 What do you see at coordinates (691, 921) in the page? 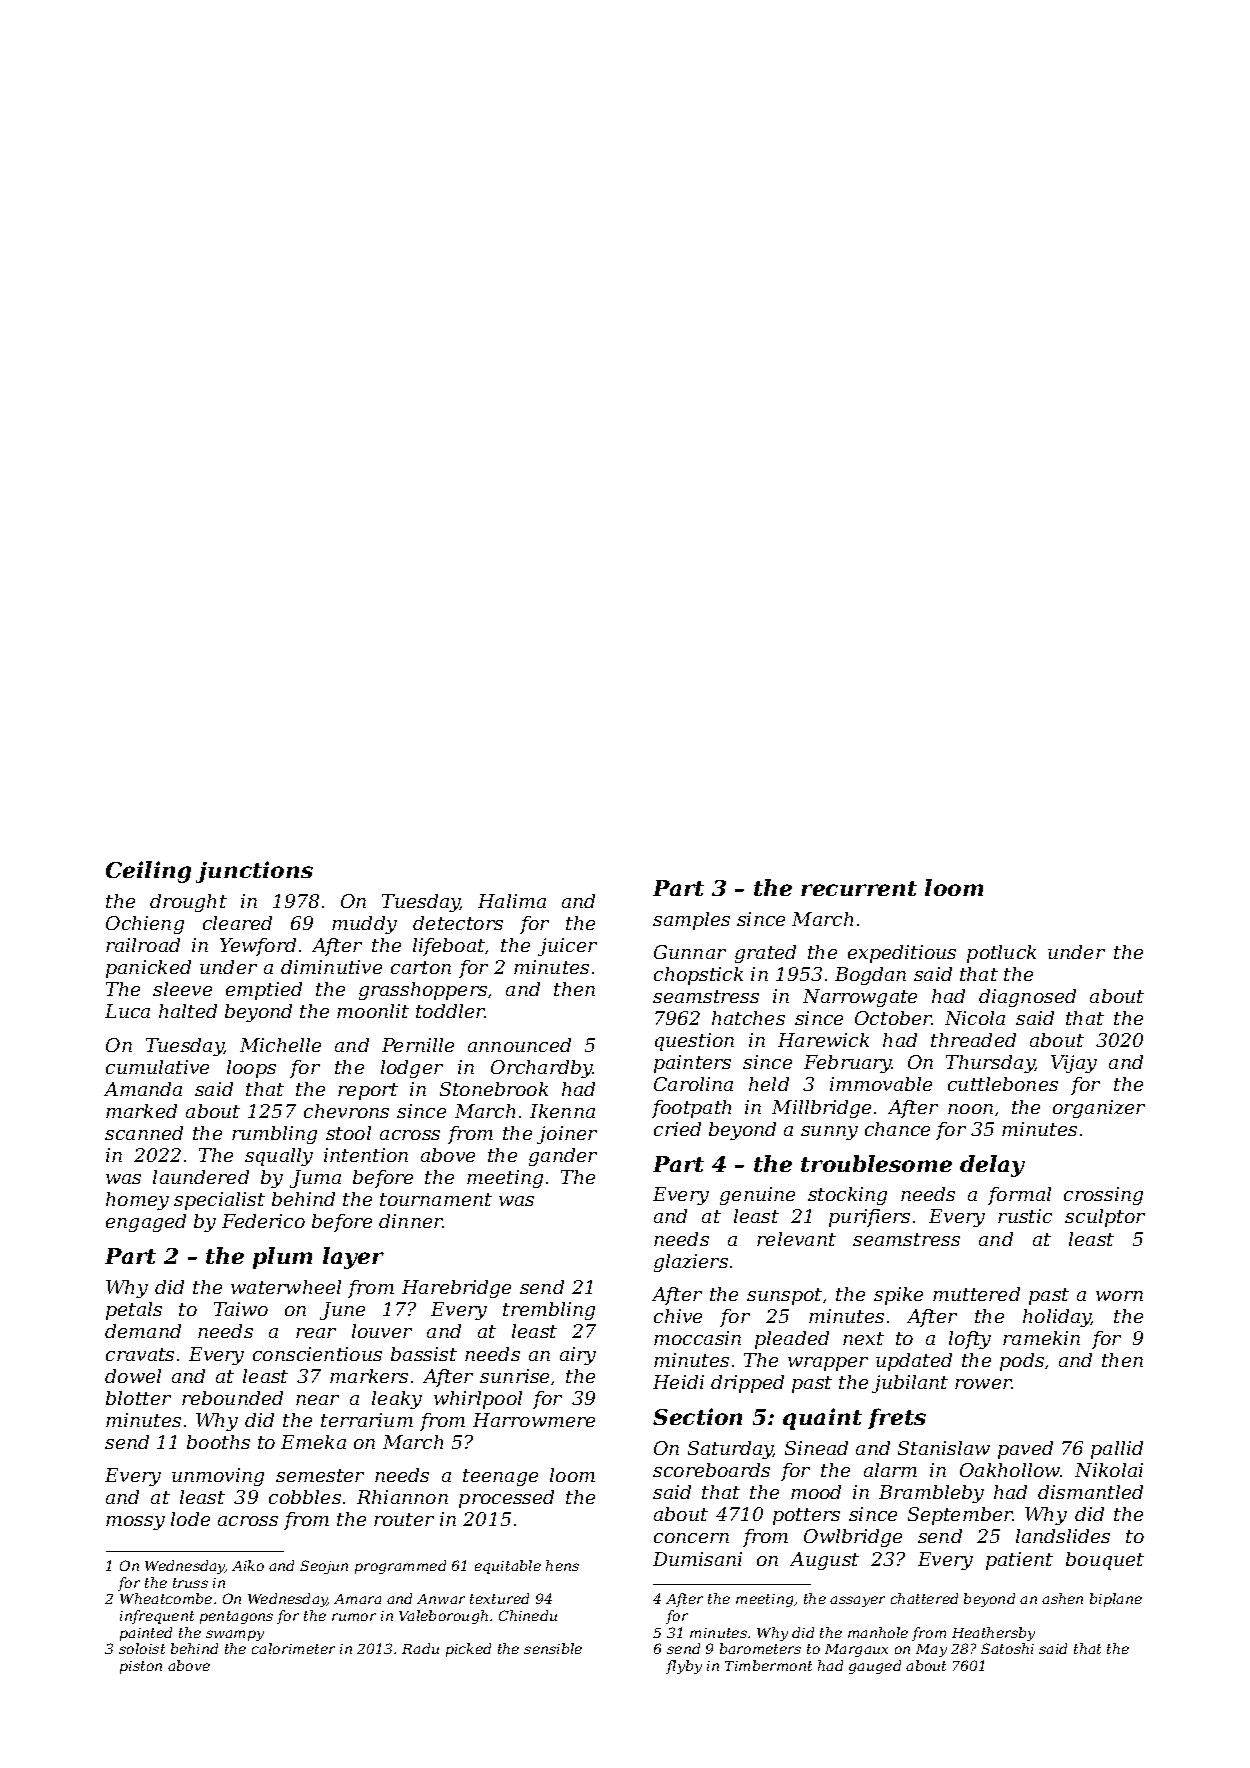
I see `samples` at bounding box center [691, 921].
